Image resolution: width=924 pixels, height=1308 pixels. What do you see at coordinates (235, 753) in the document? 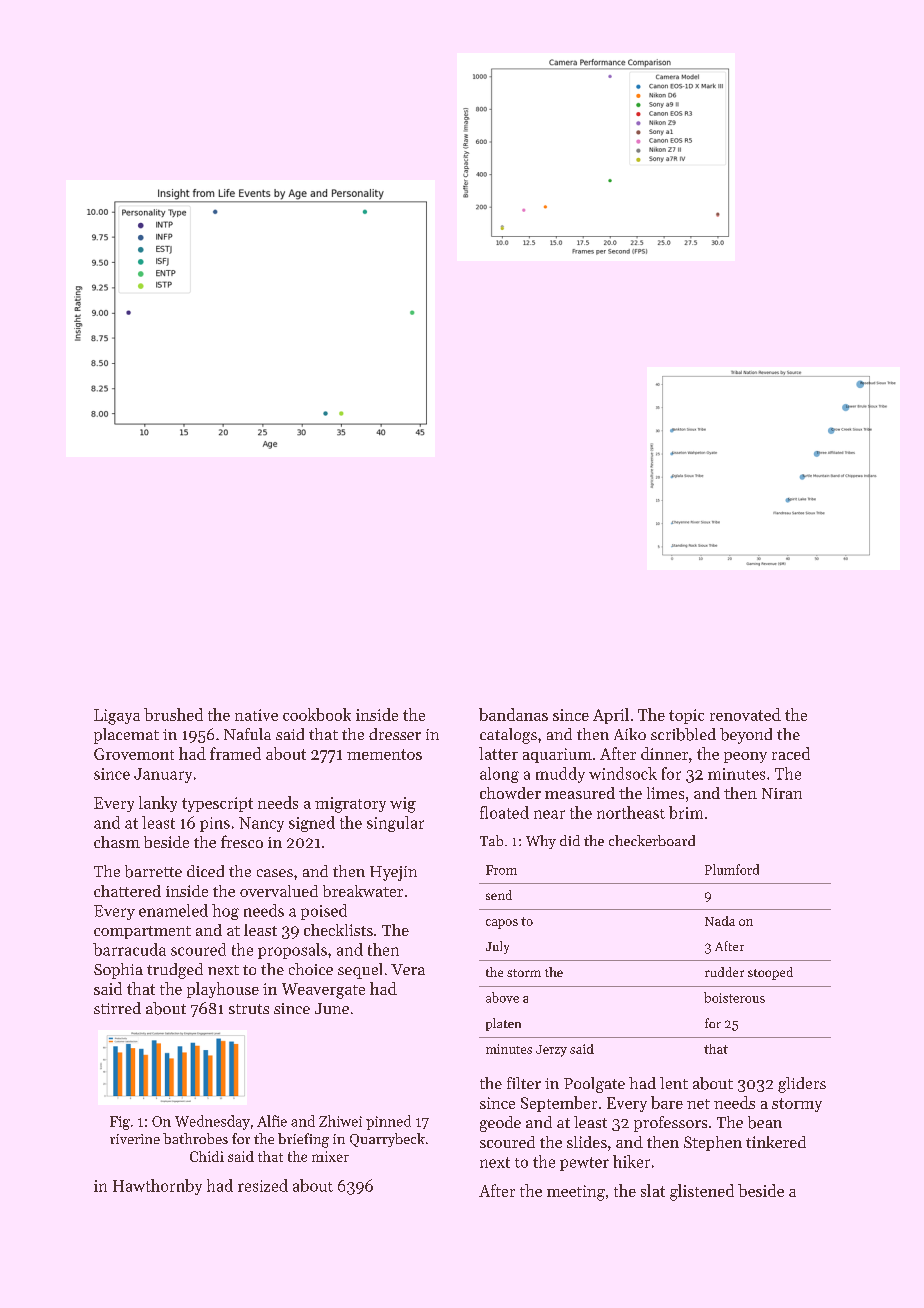
I see `framed` at bounding box center [235, 753].
